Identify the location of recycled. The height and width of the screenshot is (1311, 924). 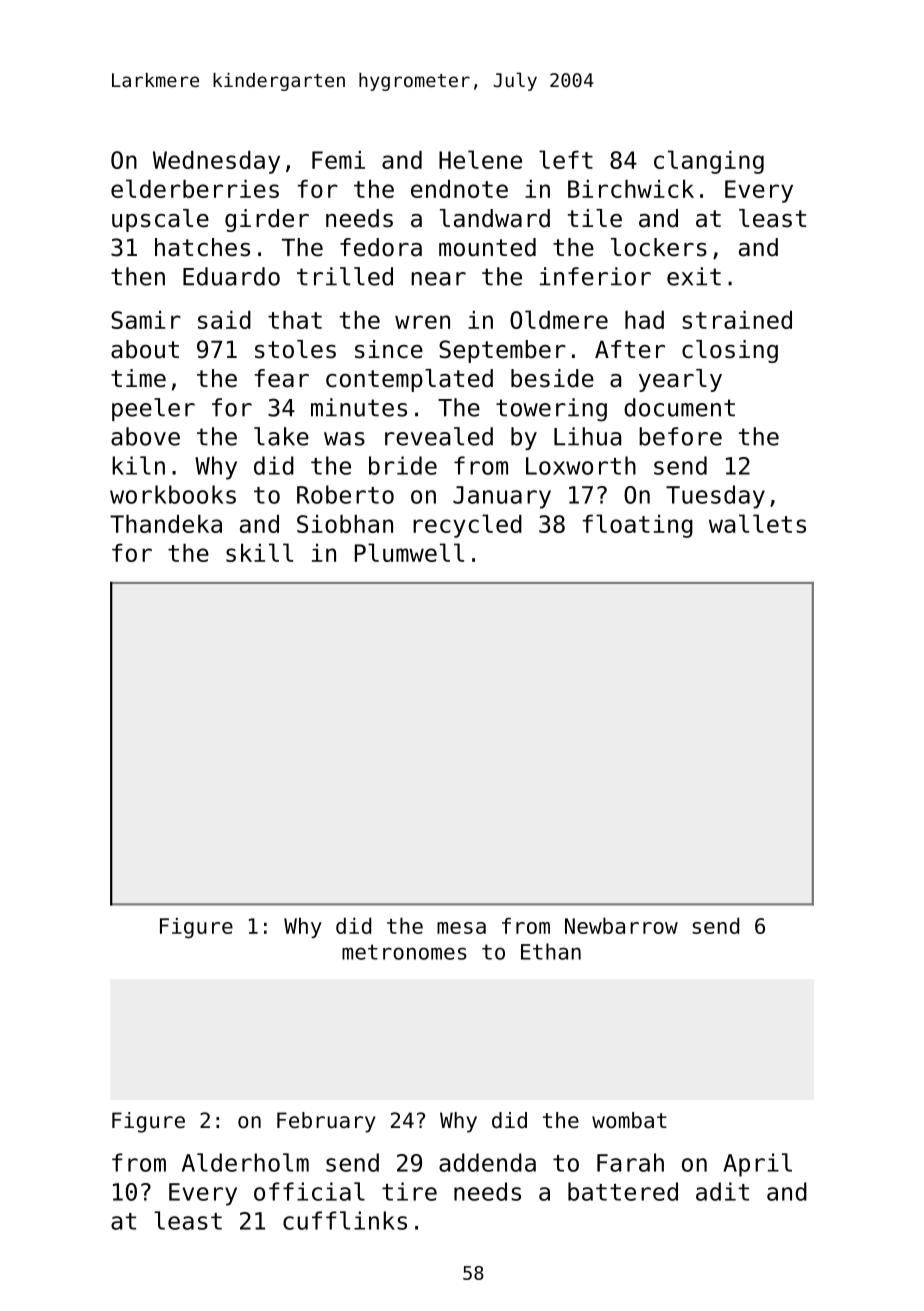
(467, 526).
